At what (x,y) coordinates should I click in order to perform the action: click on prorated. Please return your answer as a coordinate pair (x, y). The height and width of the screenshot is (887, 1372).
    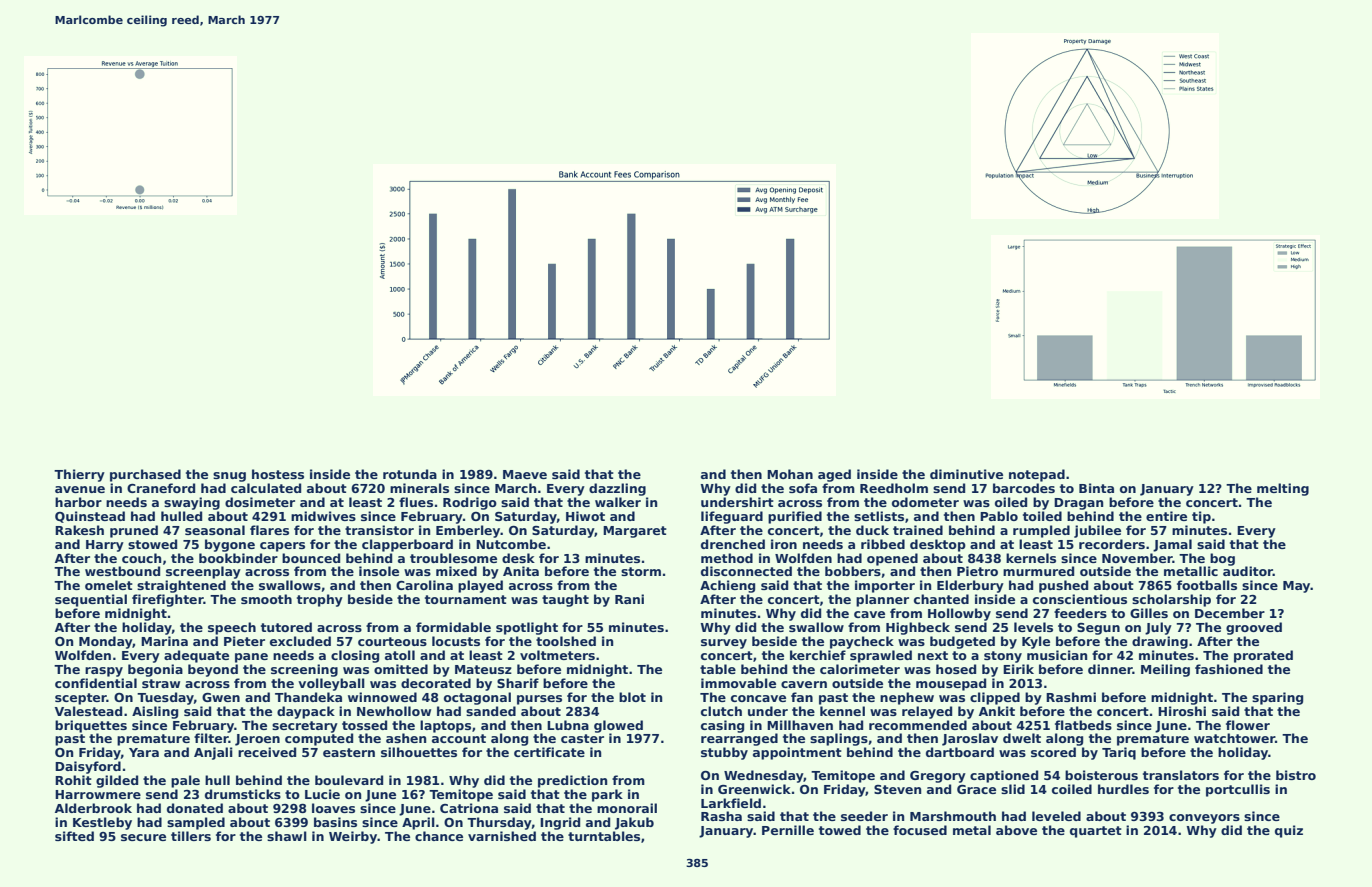
    Looking at the image, I should click on (1263, 656).
